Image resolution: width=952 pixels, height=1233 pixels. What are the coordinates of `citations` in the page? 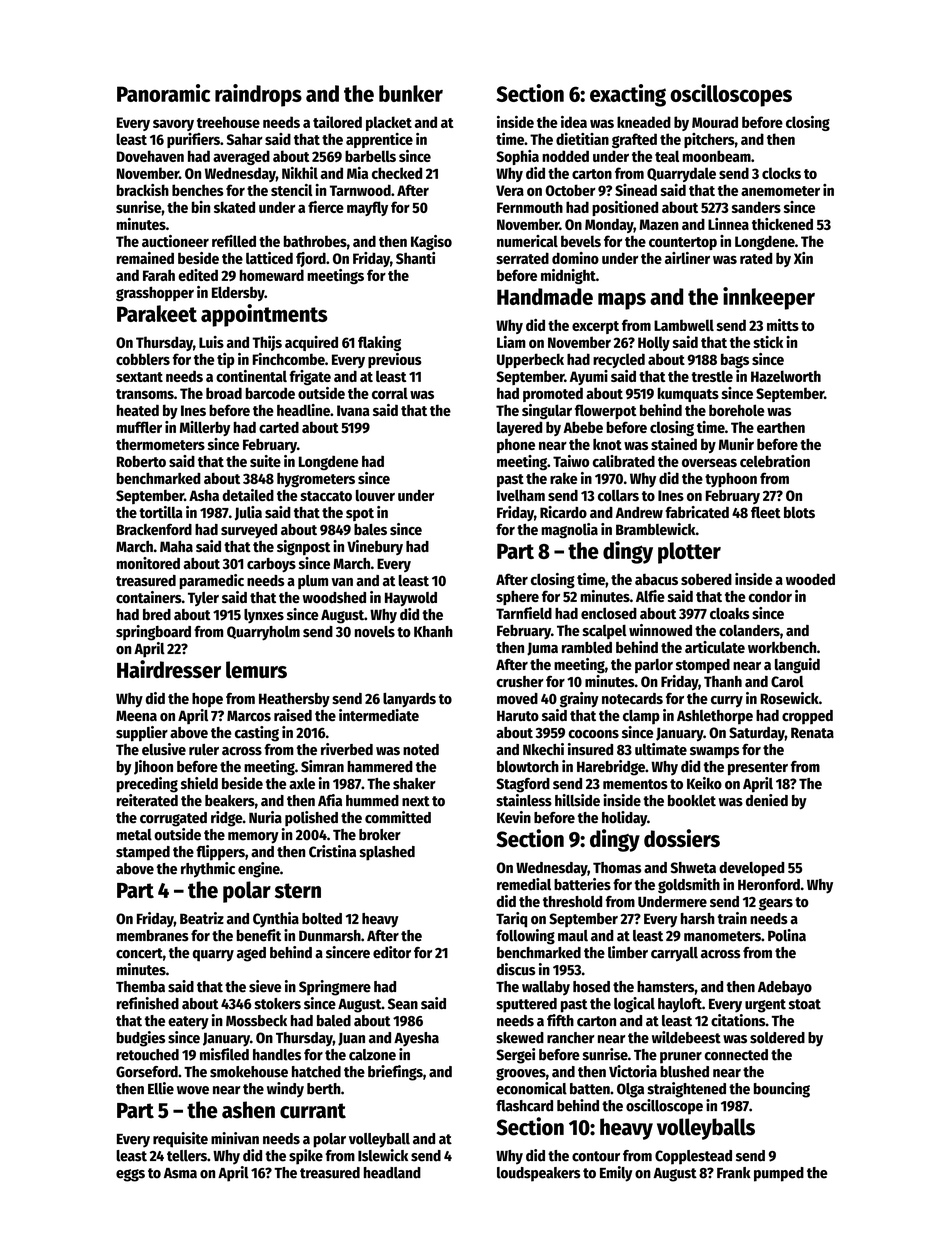 It's located at (738, 1020).
